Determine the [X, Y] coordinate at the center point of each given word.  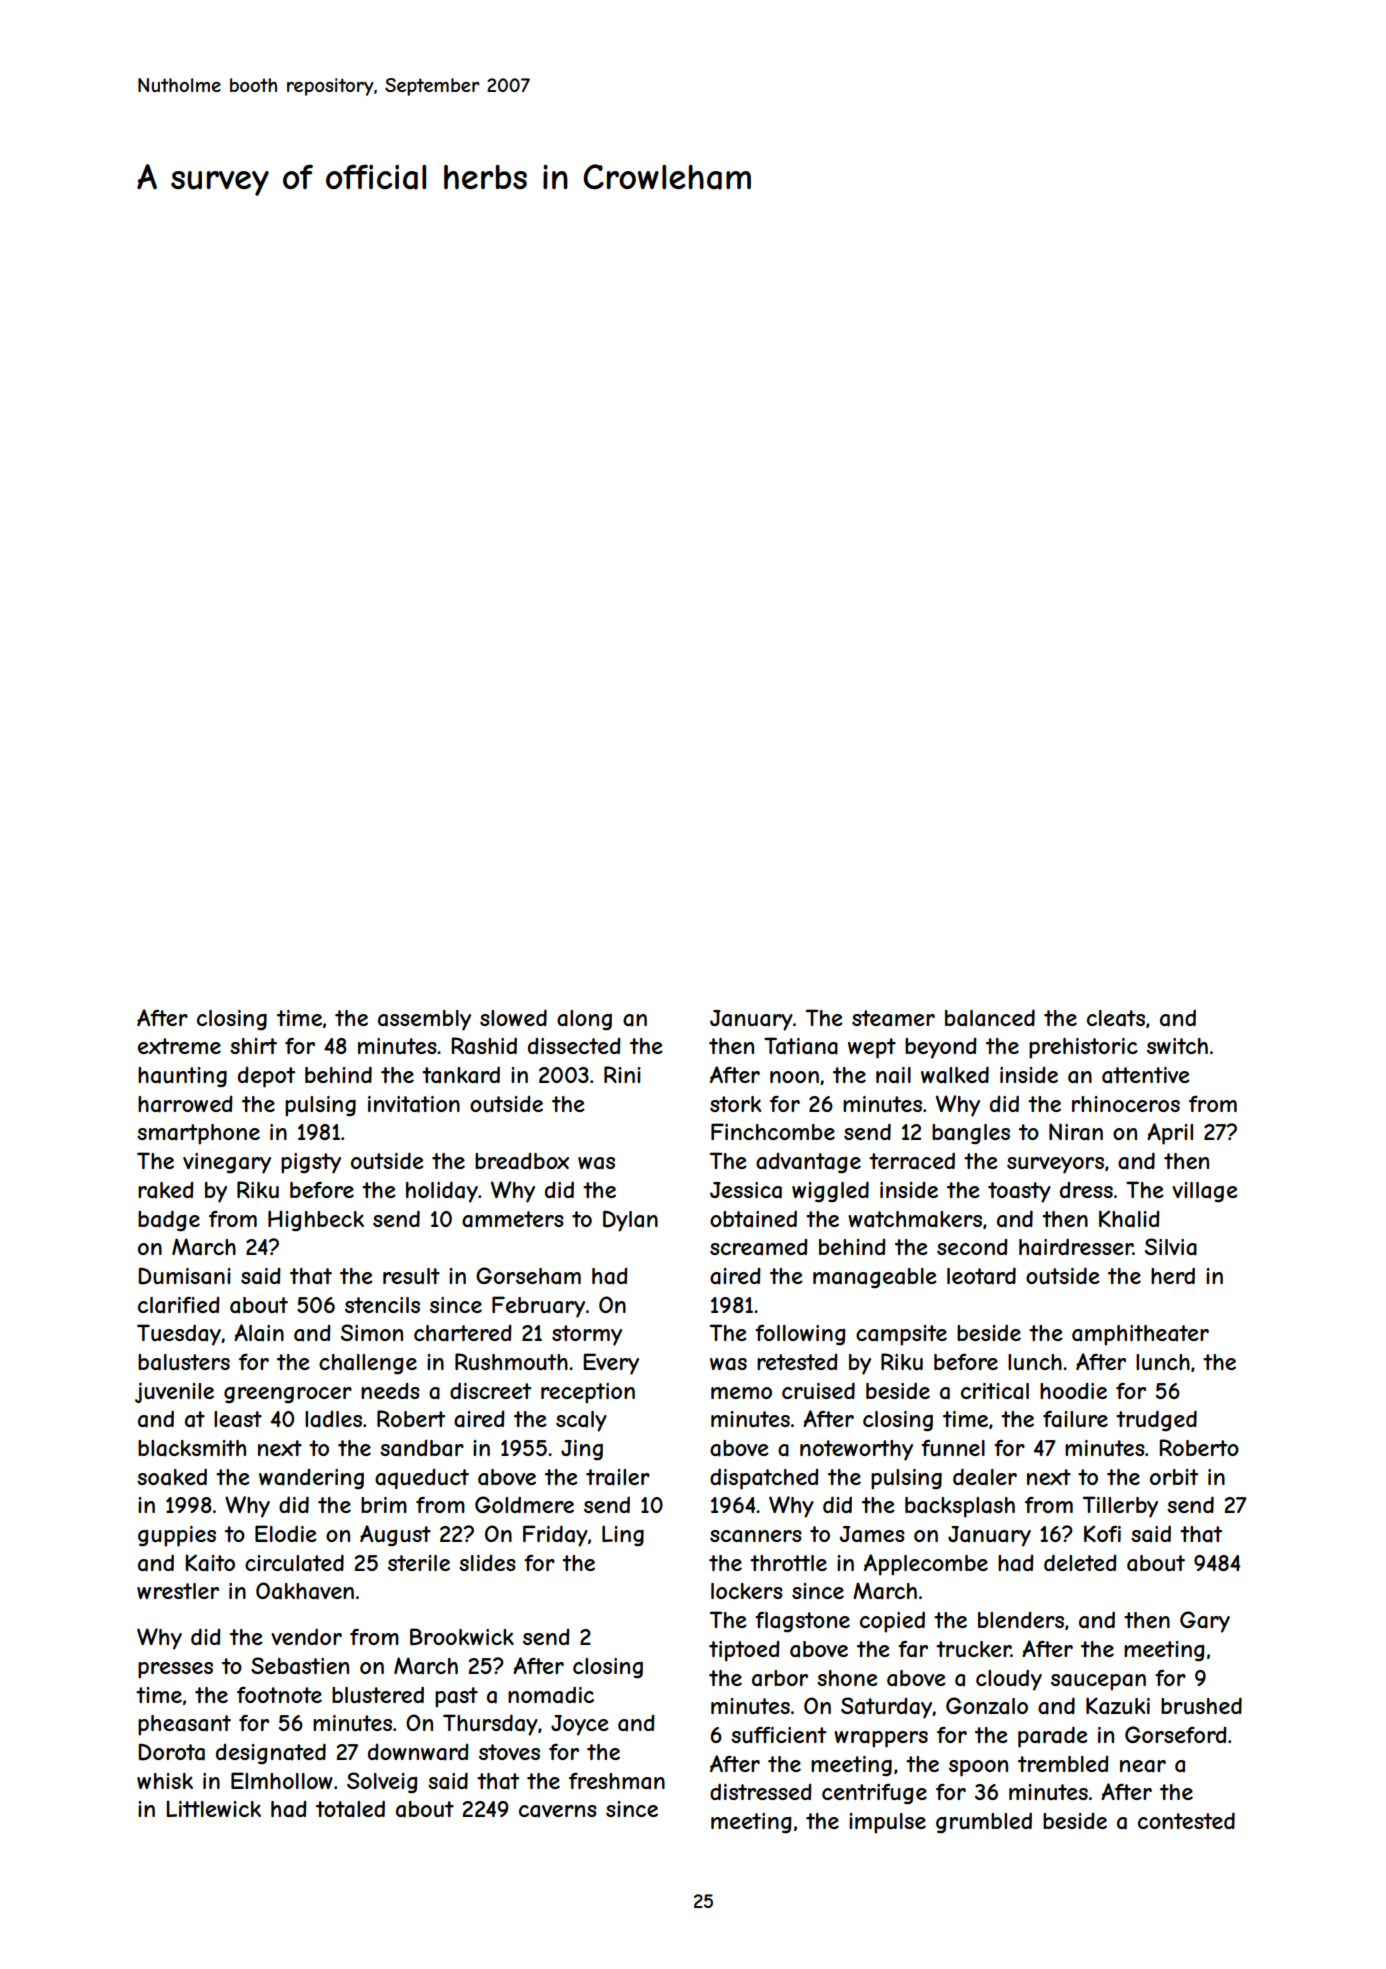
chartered [463, 1333]
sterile [419, 1563]
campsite [901, 1335]
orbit [1174, 1477]
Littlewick [213, 1808]
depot [266, 1077]
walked [955, 1075]
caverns [558, 1811]
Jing [582, 1450]
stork [735, 1104]
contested [1186, 1820]
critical [995, 1391]
